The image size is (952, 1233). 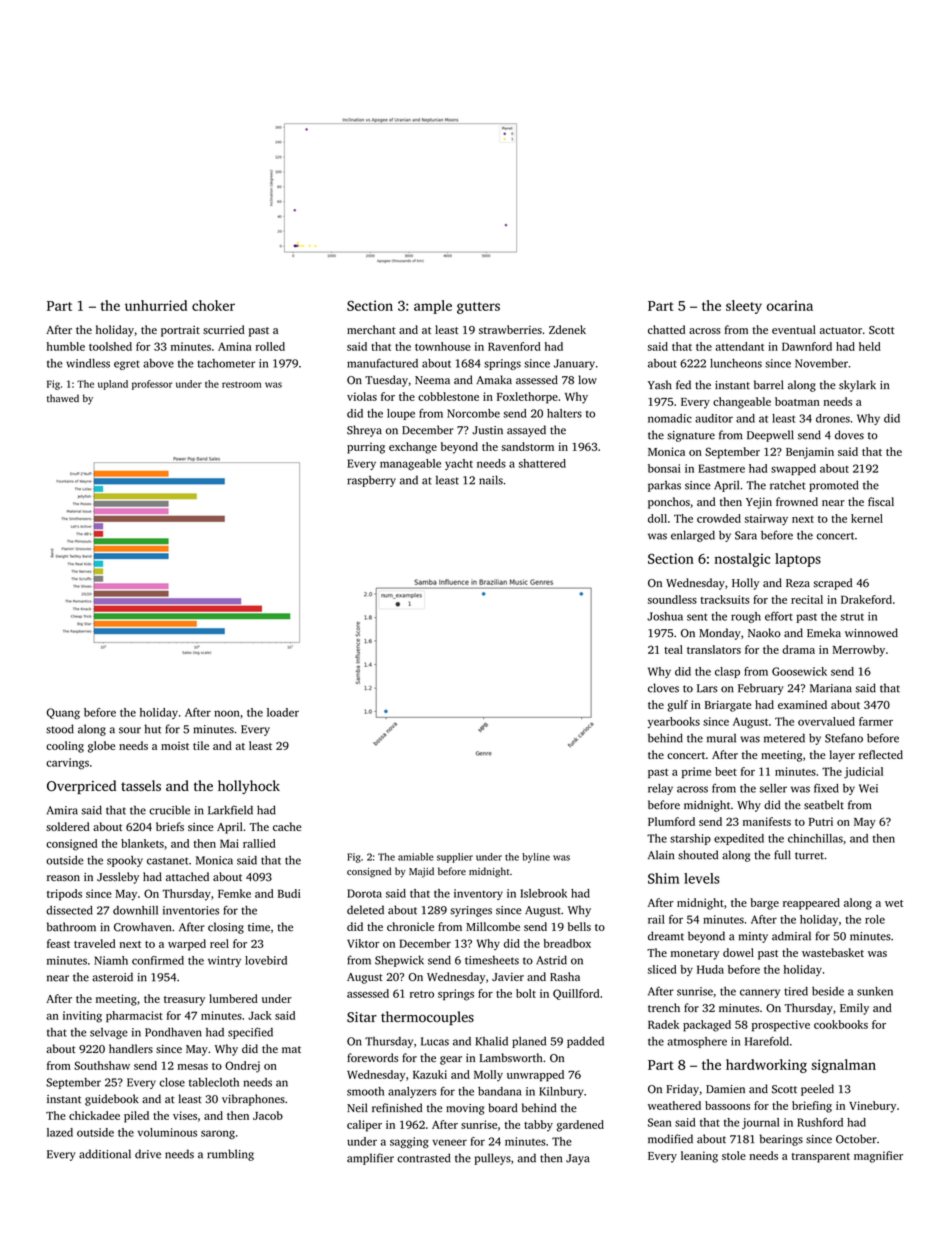 What do you see at coordinates (63, 714) in the screenshot?
I see `Quang` at bounding box center [63, 714].
